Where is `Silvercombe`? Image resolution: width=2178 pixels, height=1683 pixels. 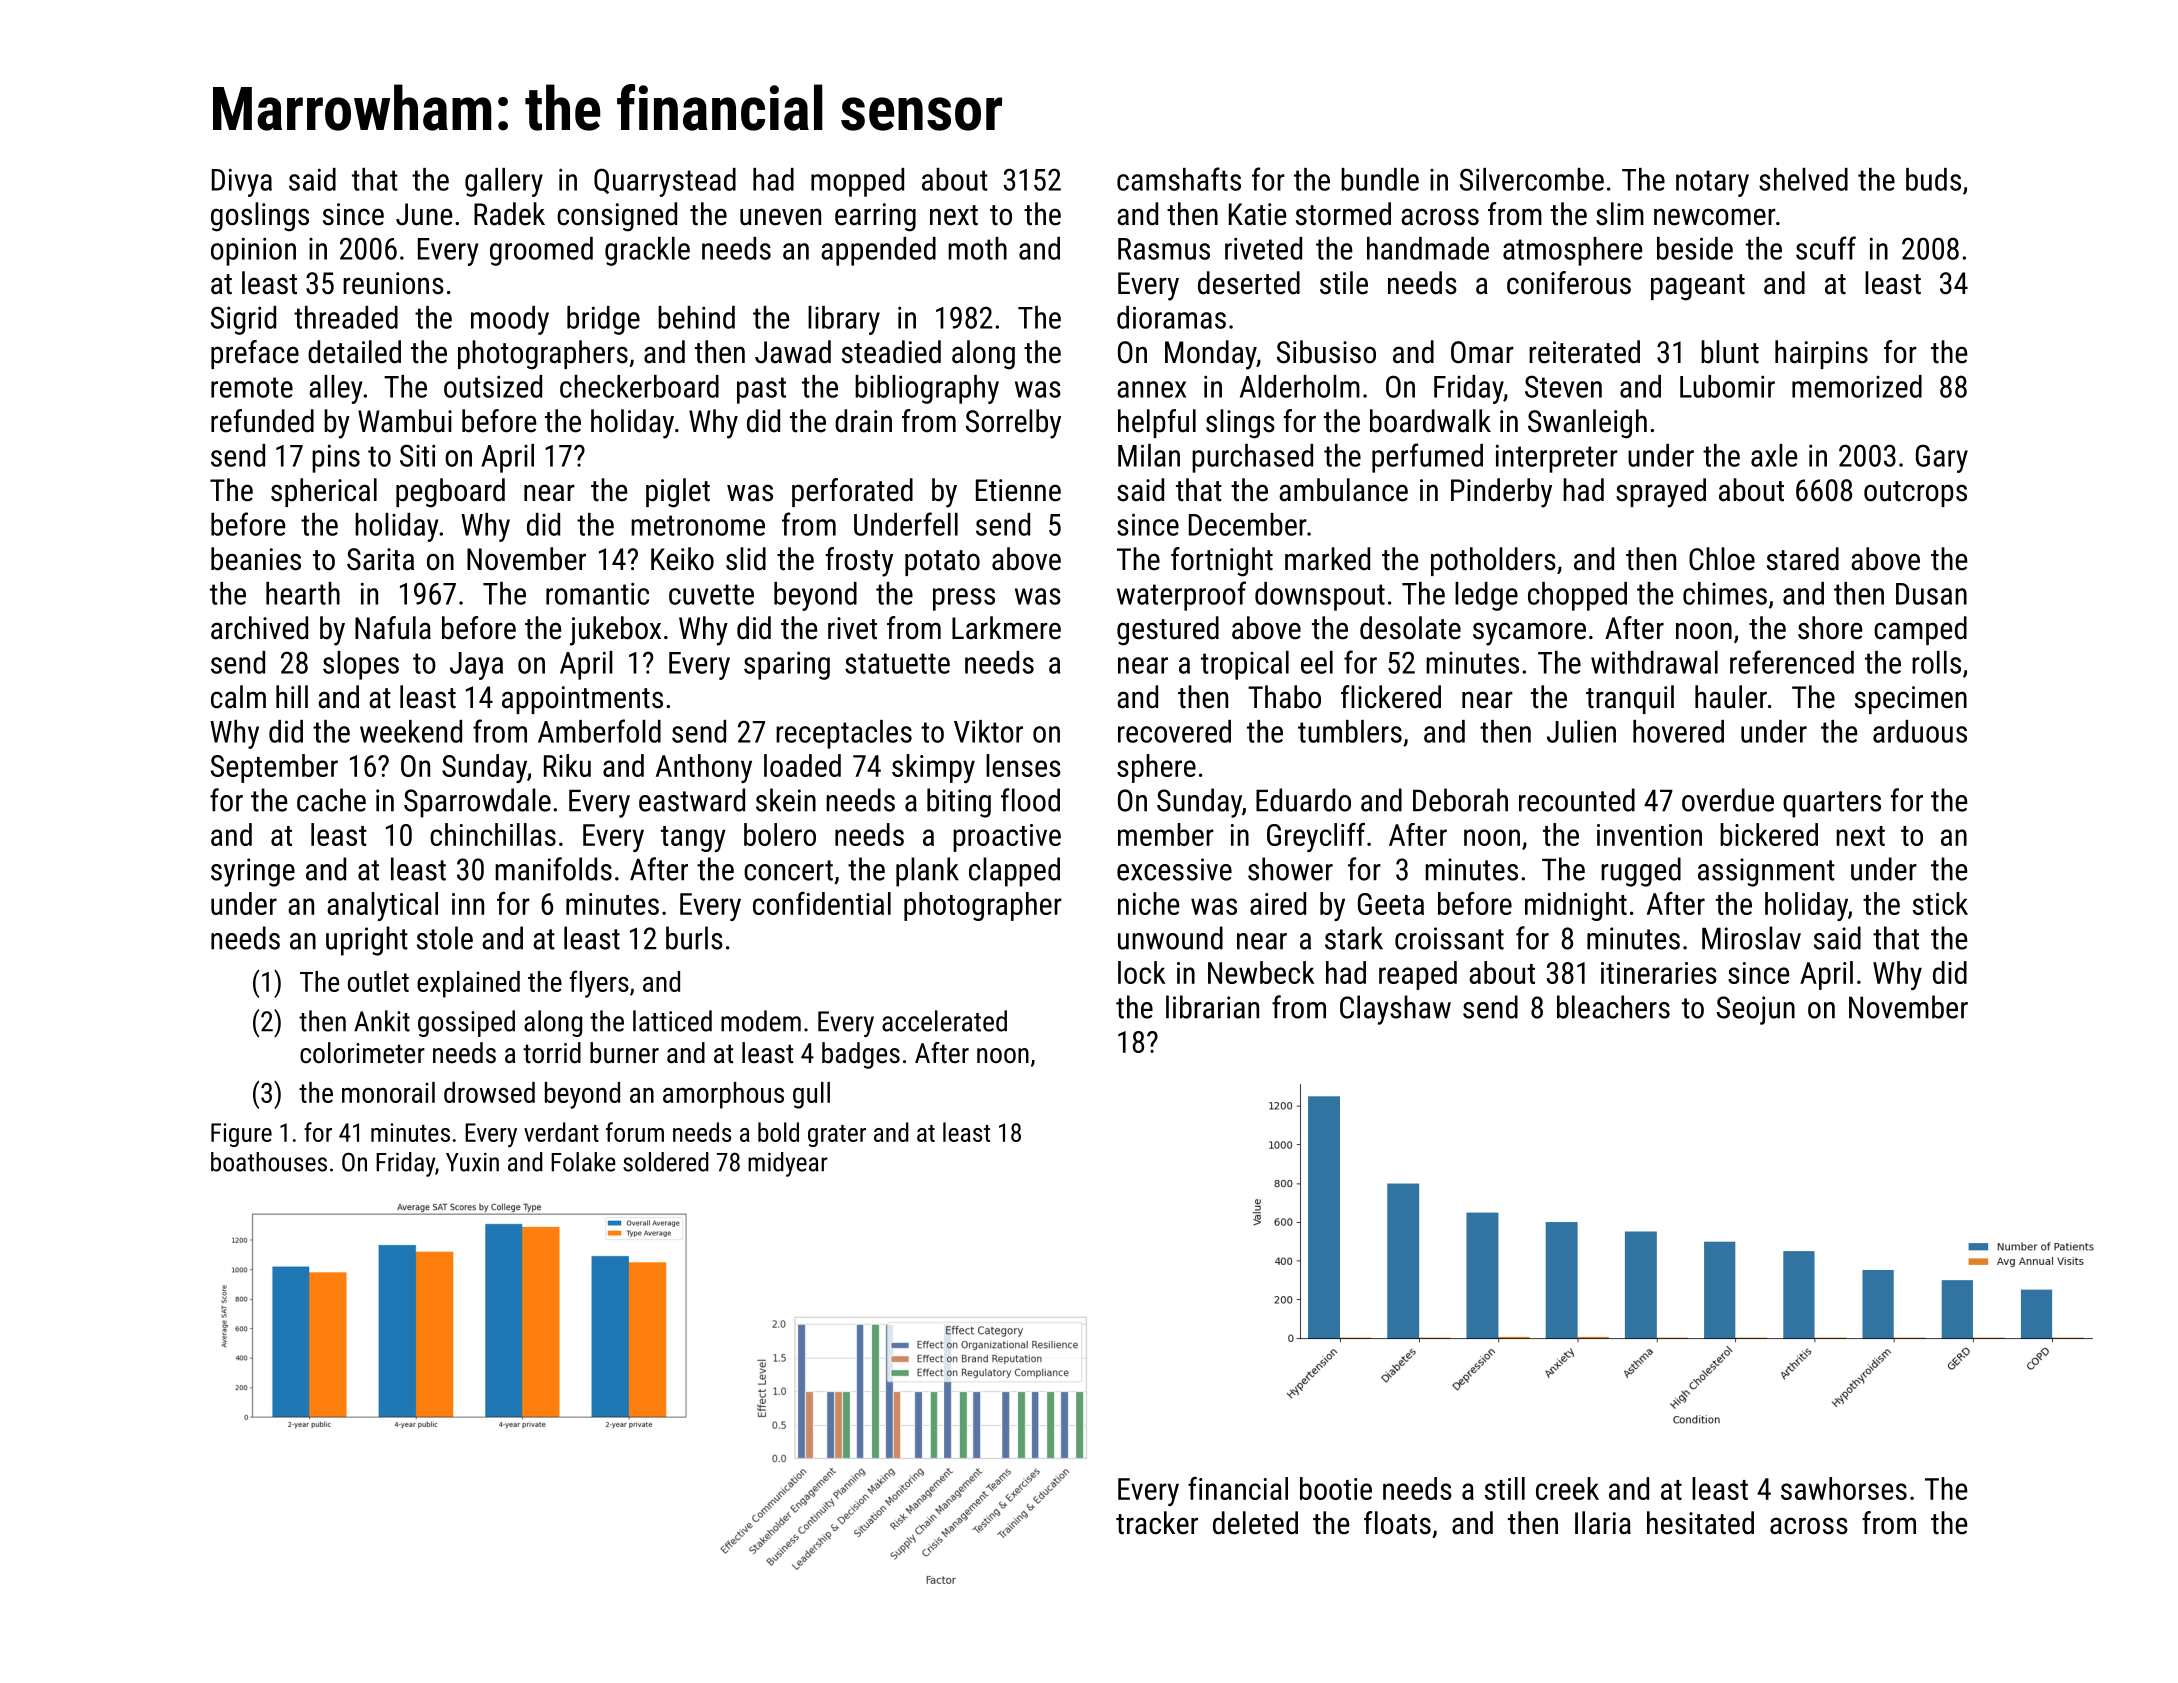 Silvercombe is located at coordinates (1532, 179).
